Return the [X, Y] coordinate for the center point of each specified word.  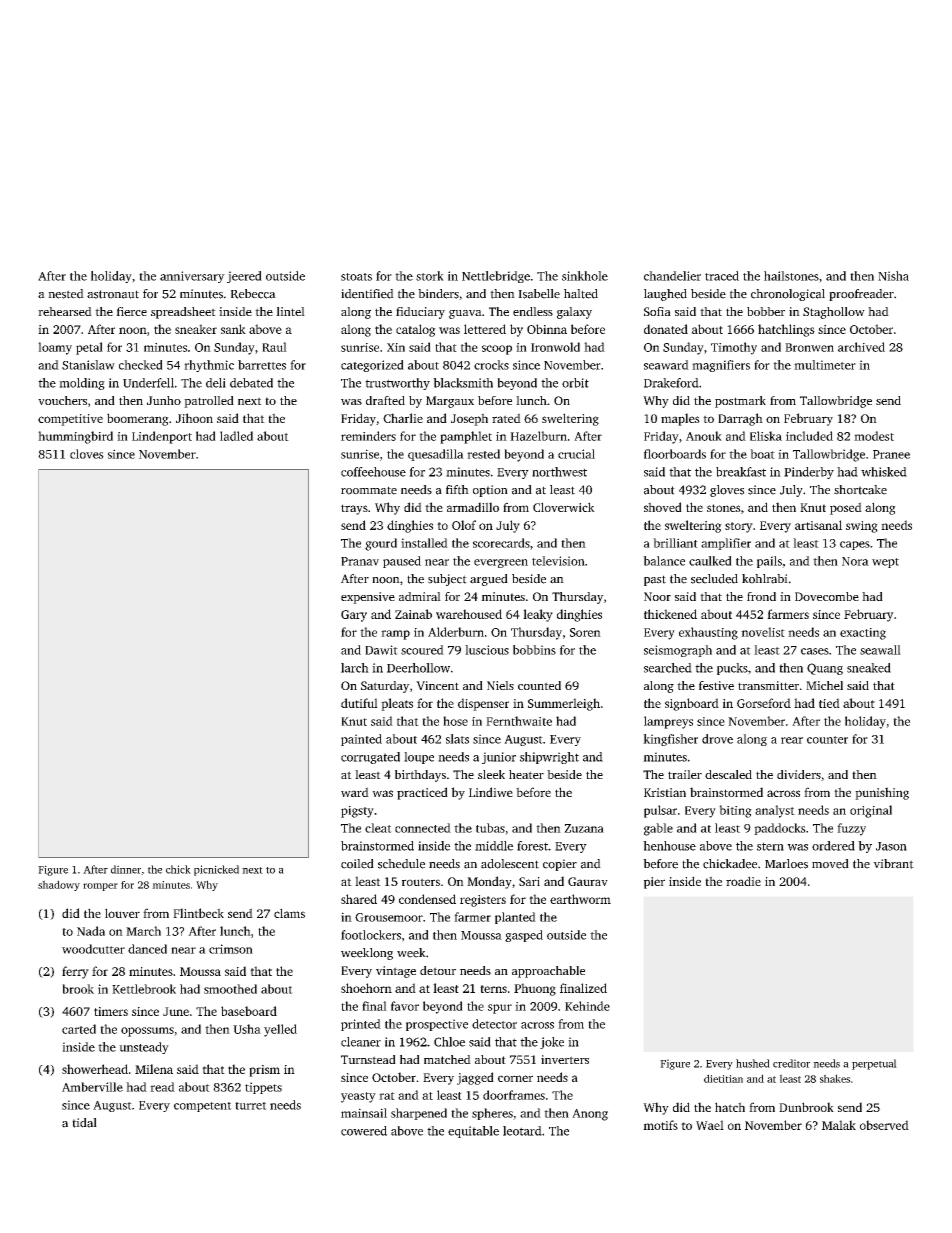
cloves [87, 454]
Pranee [891, 454]
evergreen [501, 563]
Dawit [381, 650]
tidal [84, 1123]
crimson [231, 949]
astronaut [113, 294]
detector [494, 1024]
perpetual [874, 1064]
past [655, 580]
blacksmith [463, 383]
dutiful [359, 703]
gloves [727, 491]
